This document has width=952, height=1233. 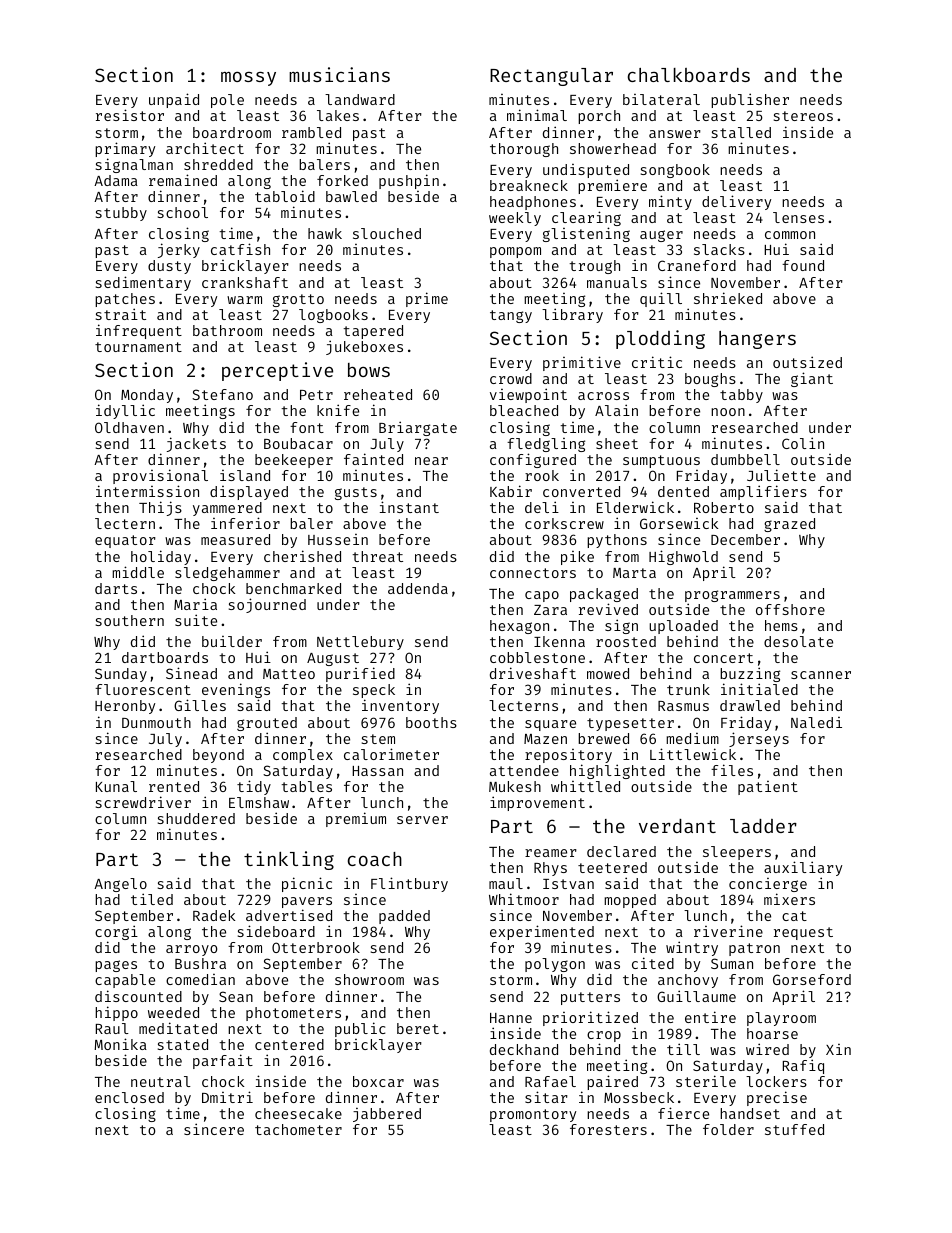 What do you see at coordinates (757, 340) in the document?
I see `hangers` at bounding box center [757, 340].
